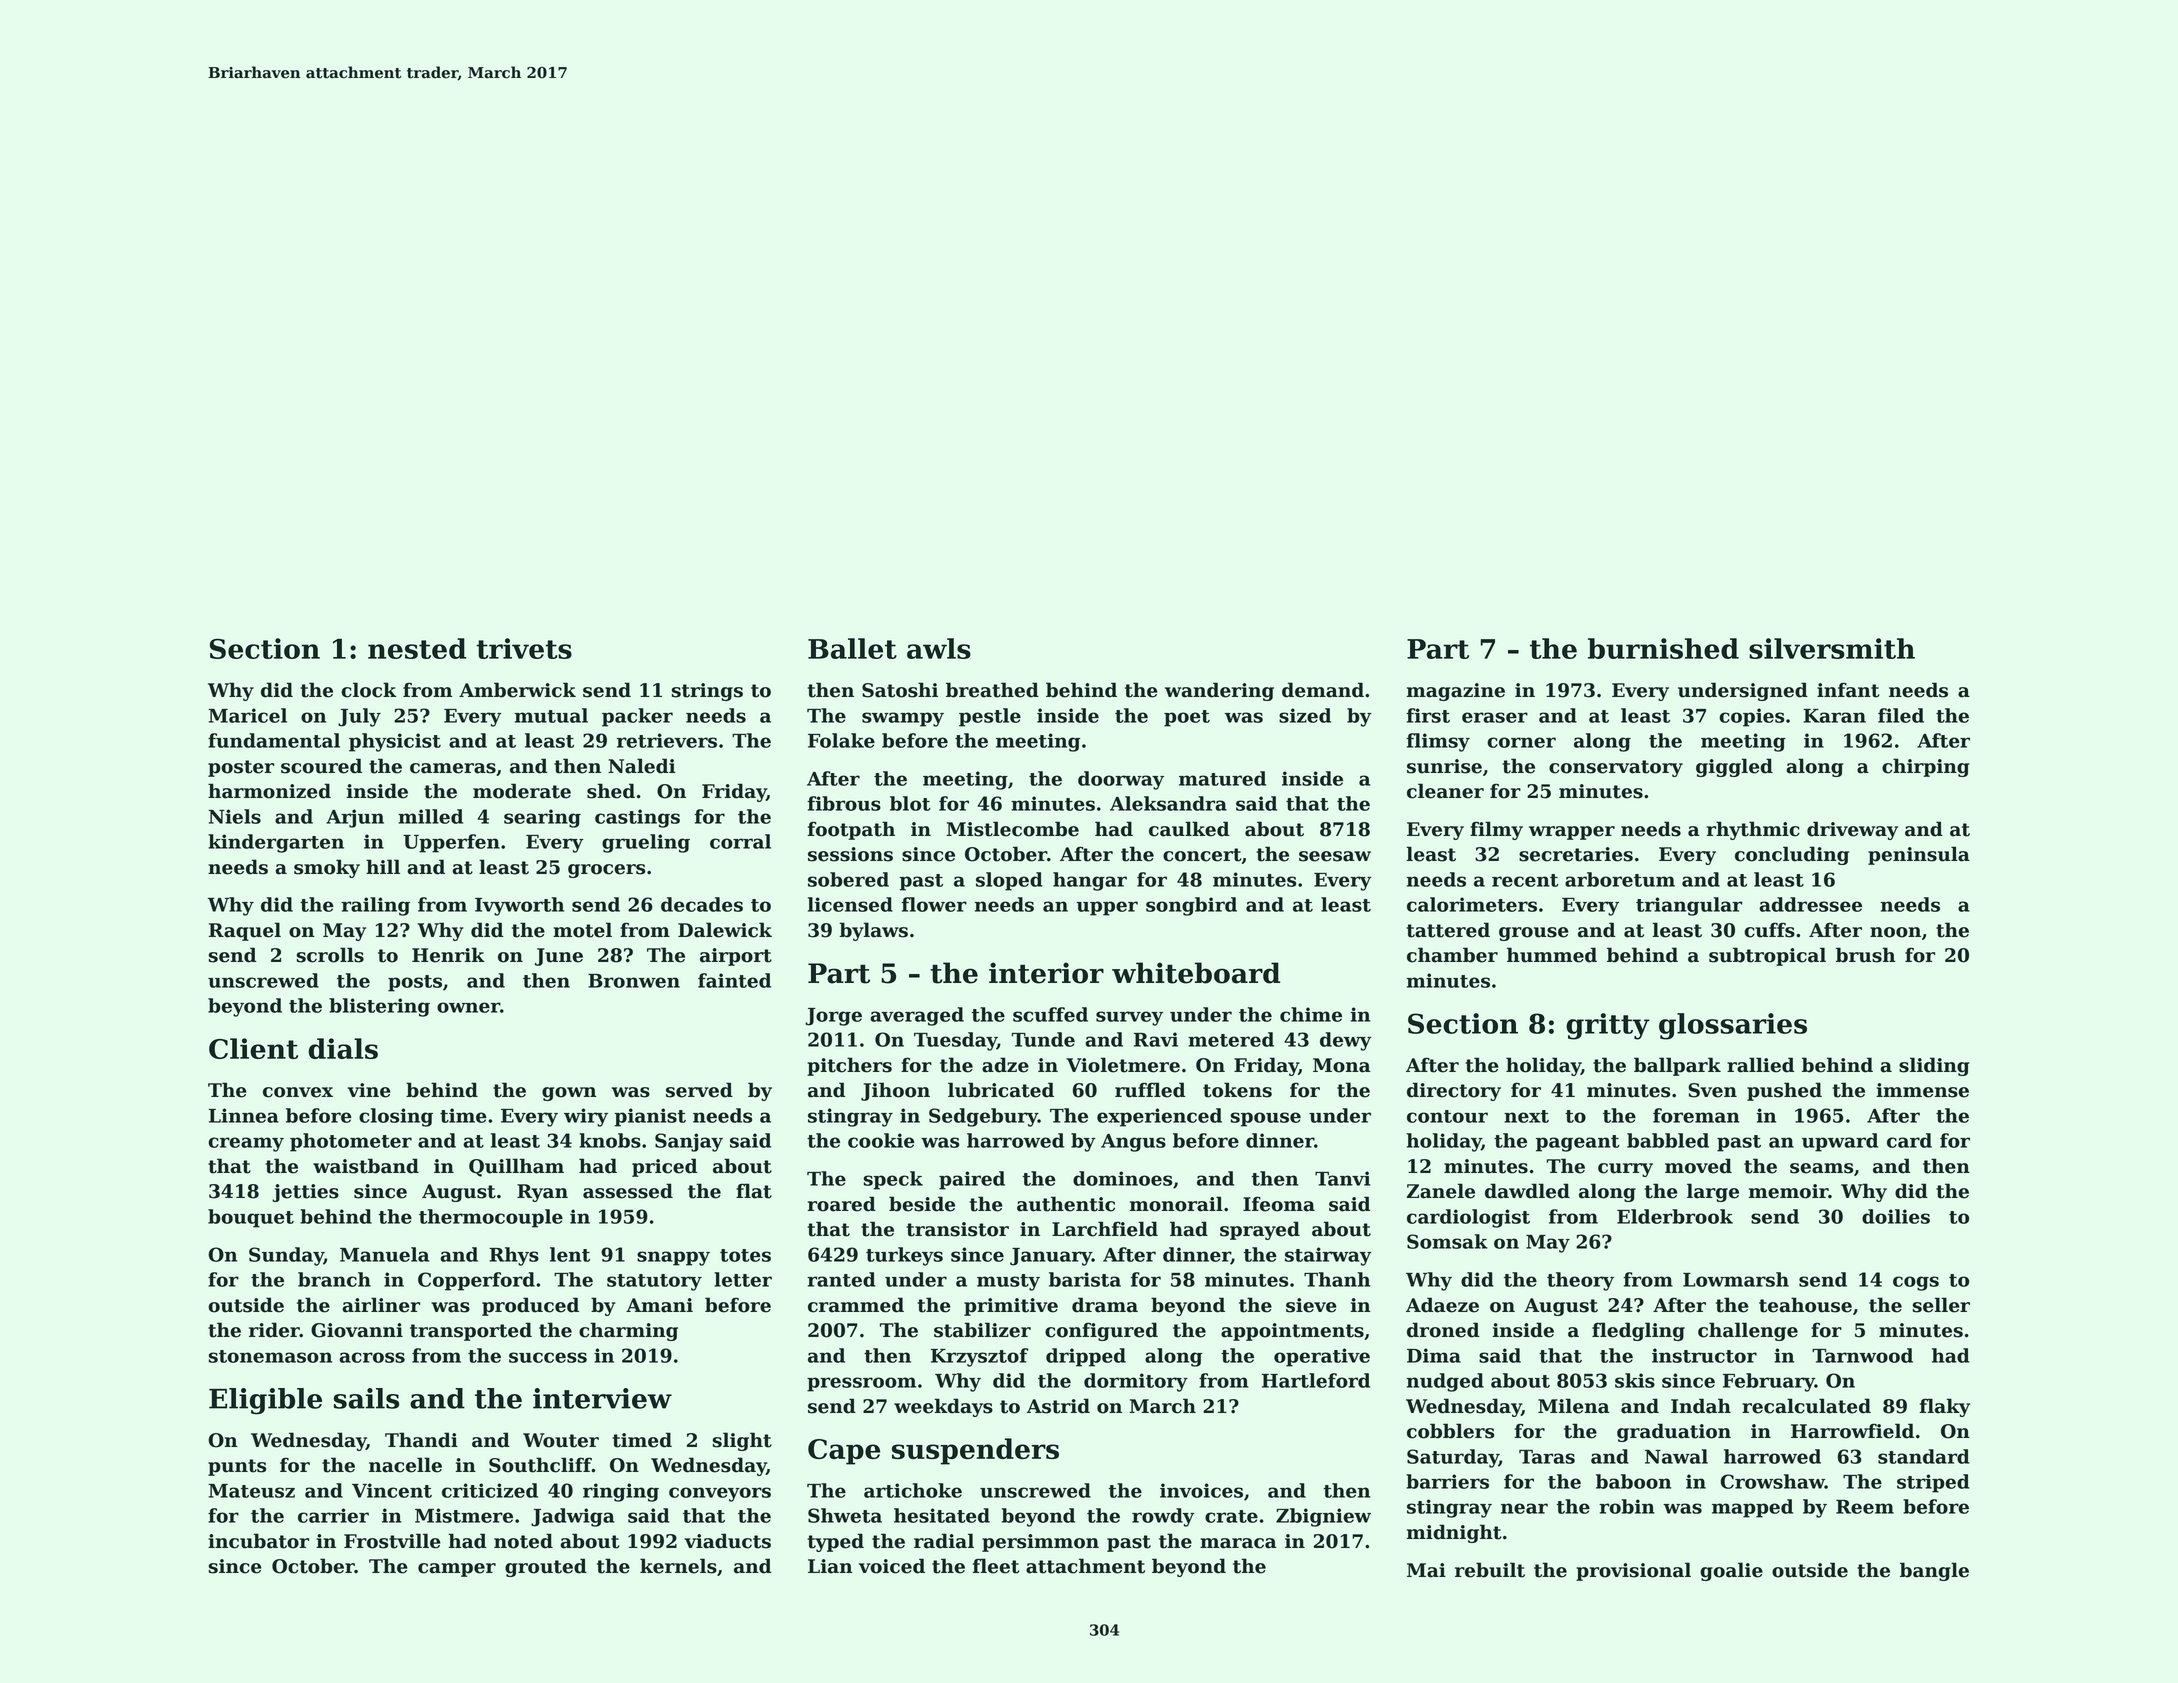 The image size is (2178, 1683). What do you see at coordinates (602, 1398) in the document?
I see `interview` at bounding box center [602, 1398].
